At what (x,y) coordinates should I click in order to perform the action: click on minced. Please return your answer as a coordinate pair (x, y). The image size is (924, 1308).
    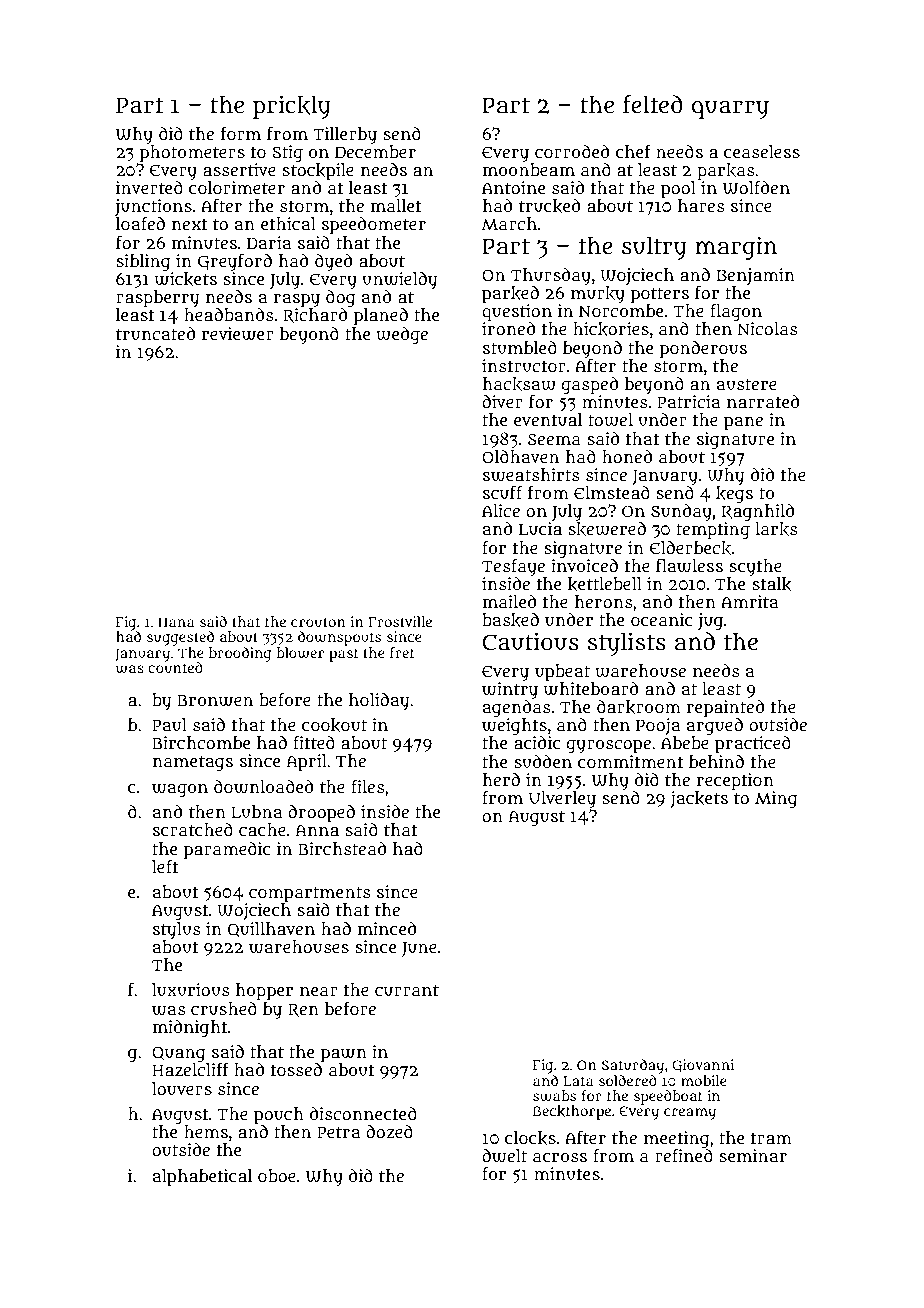
    Looking at the image, I should click on (387, 928).
